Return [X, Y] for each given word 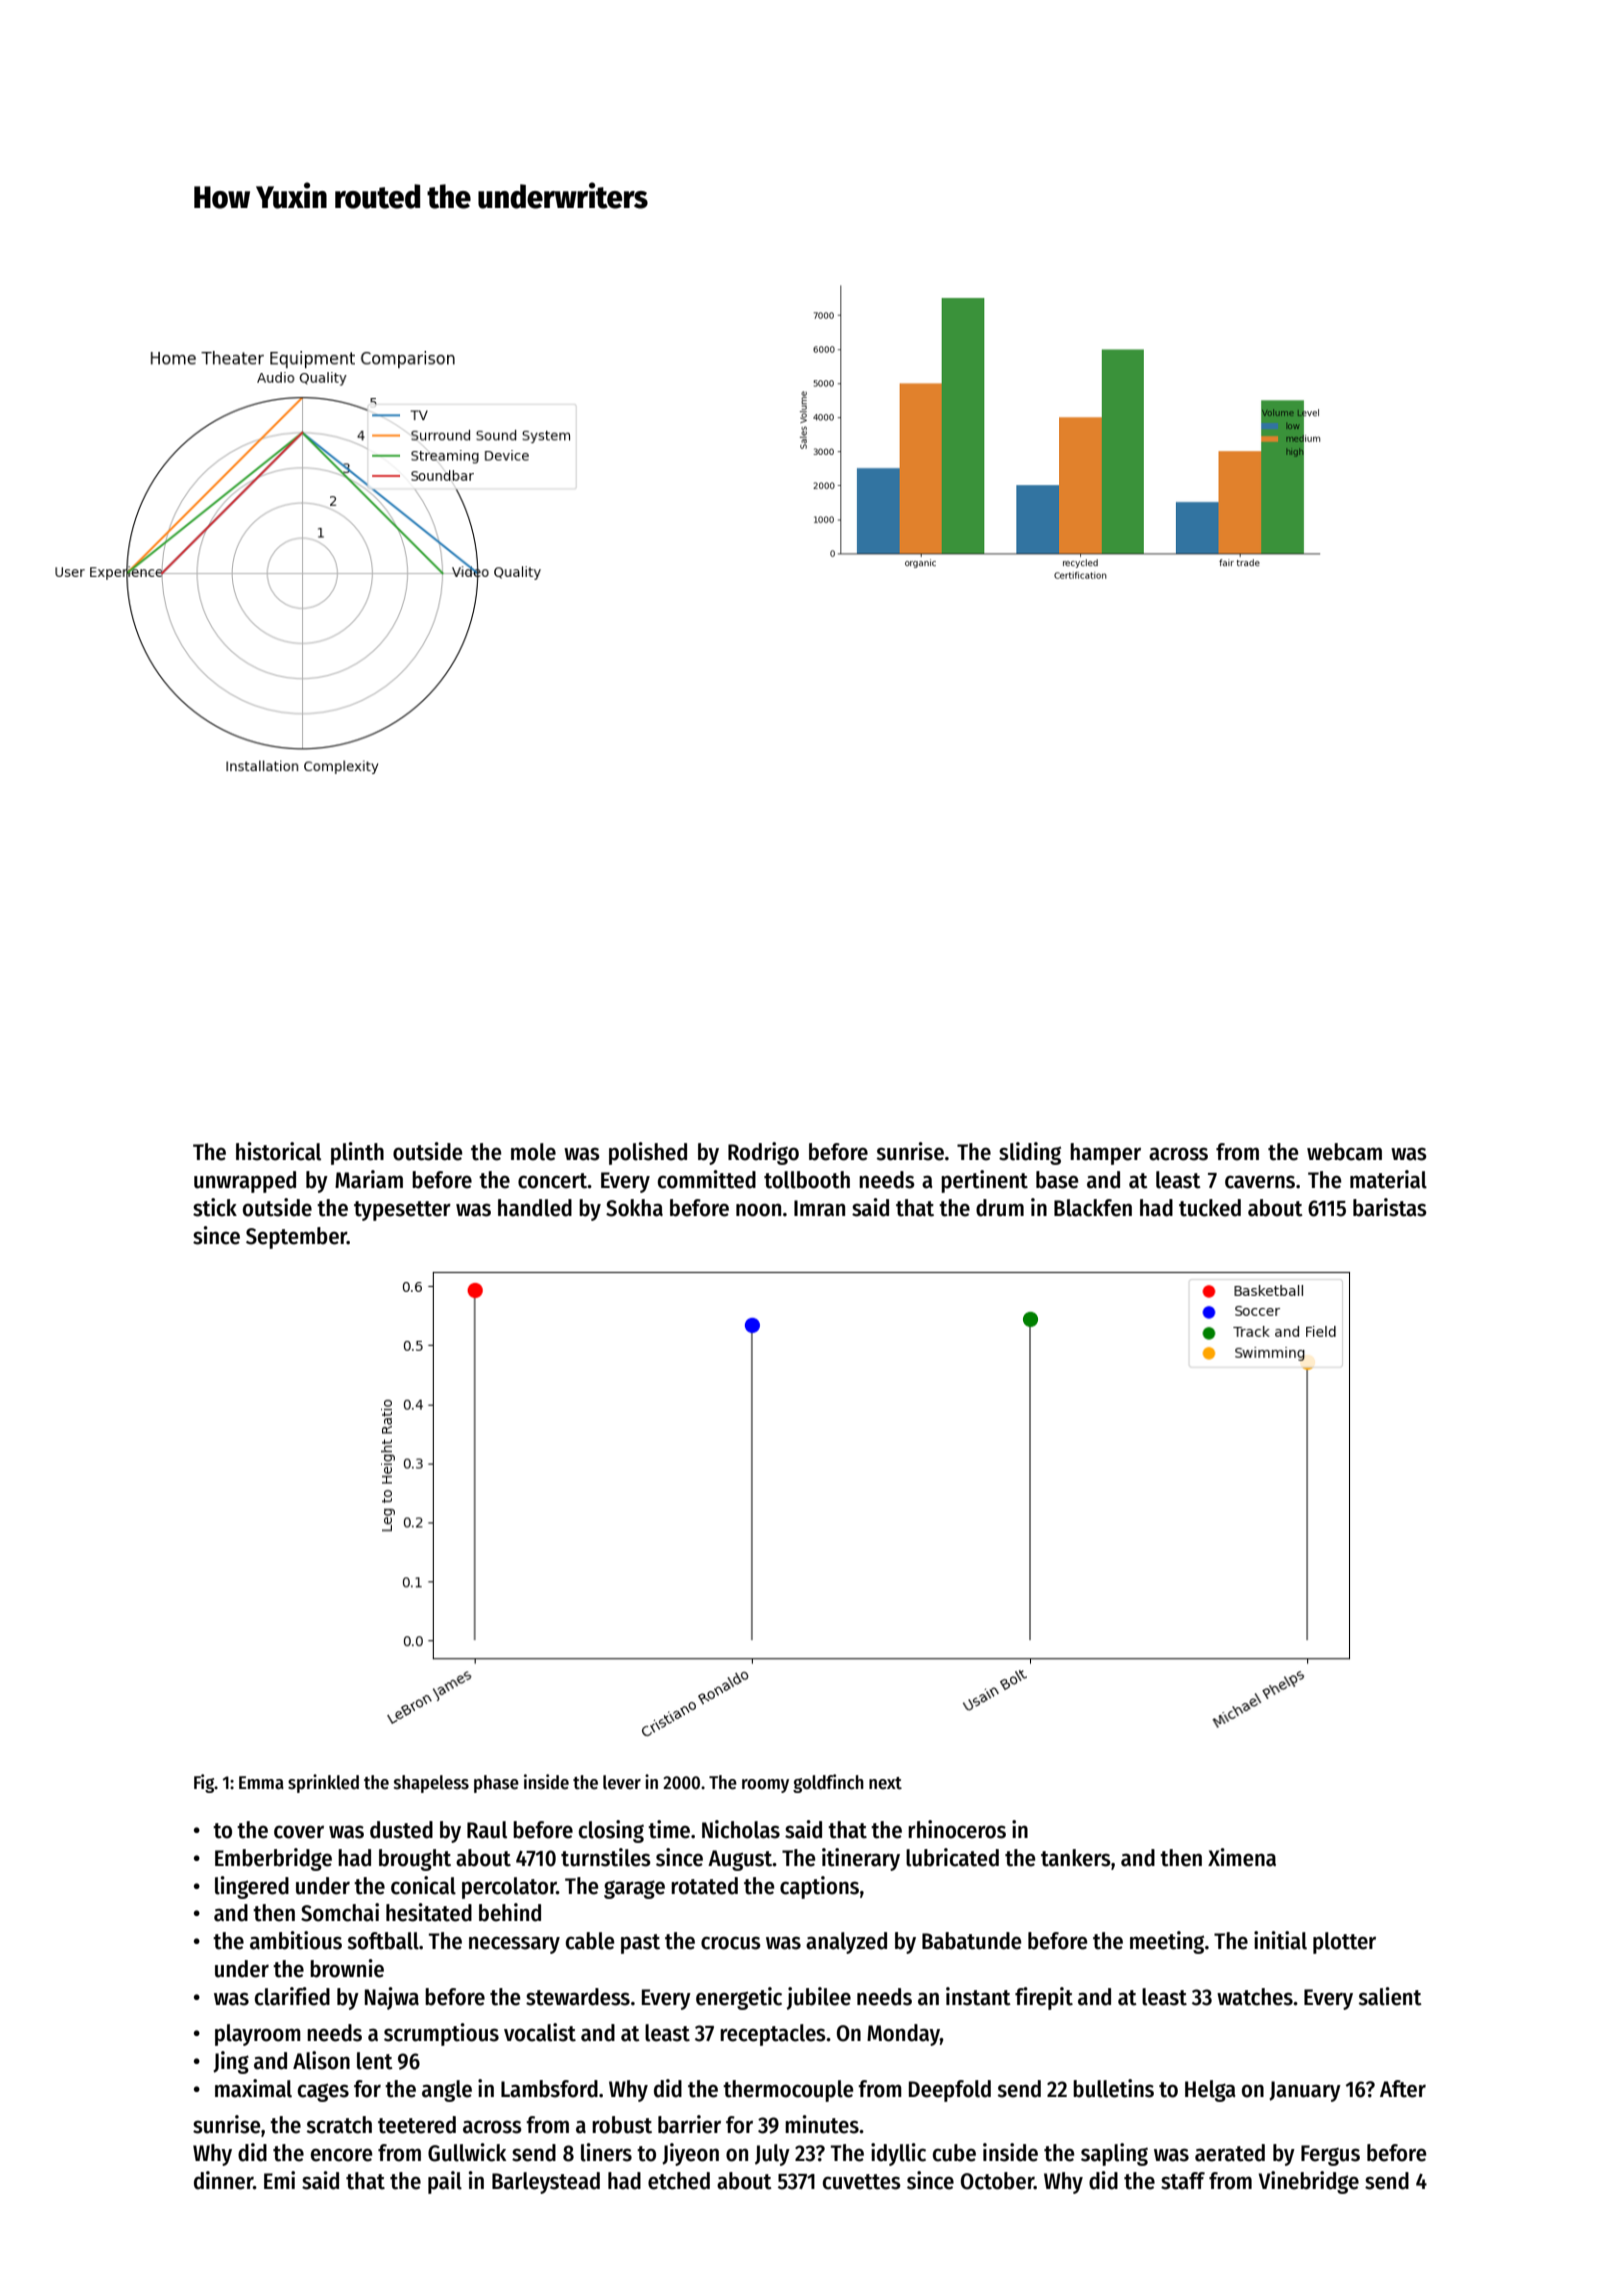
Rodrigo [763, 1153]
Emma [261, 1783]
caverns [1260, 1182]
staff [1183, 2181]
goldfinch [828, 1783]
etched [679, 2181]
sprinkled [323, 1783]
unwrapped [245, 1182]
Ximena [1242, 1857]
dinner [223, 2180]
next [885, 1783]
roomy [765, 1786]
